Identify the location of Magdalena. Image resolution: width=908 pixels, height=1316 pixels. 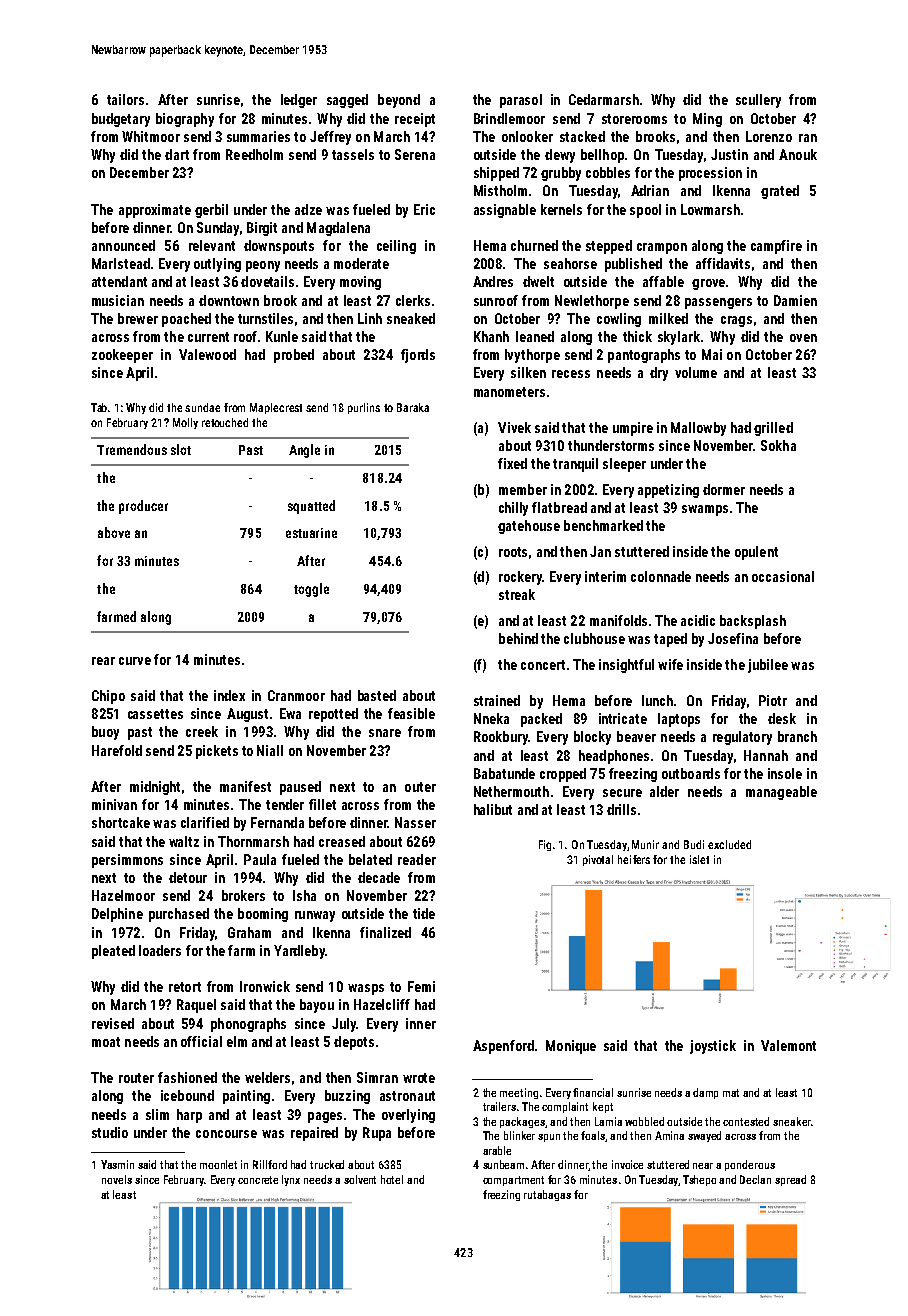
(338, 229).
